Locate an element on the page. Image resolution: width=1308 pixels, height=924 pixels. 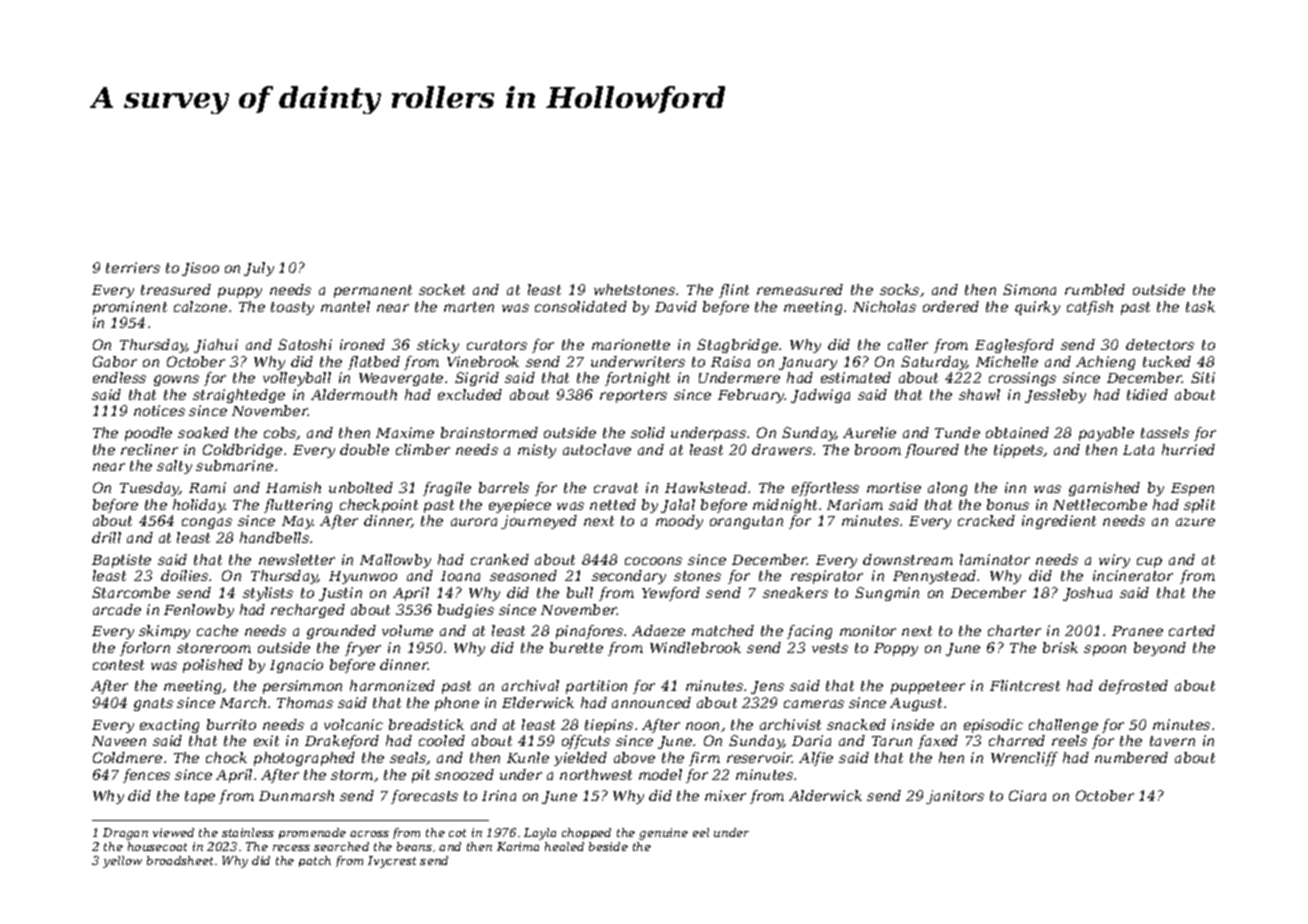
Ivycrest is located at coordinates (392, 862).
